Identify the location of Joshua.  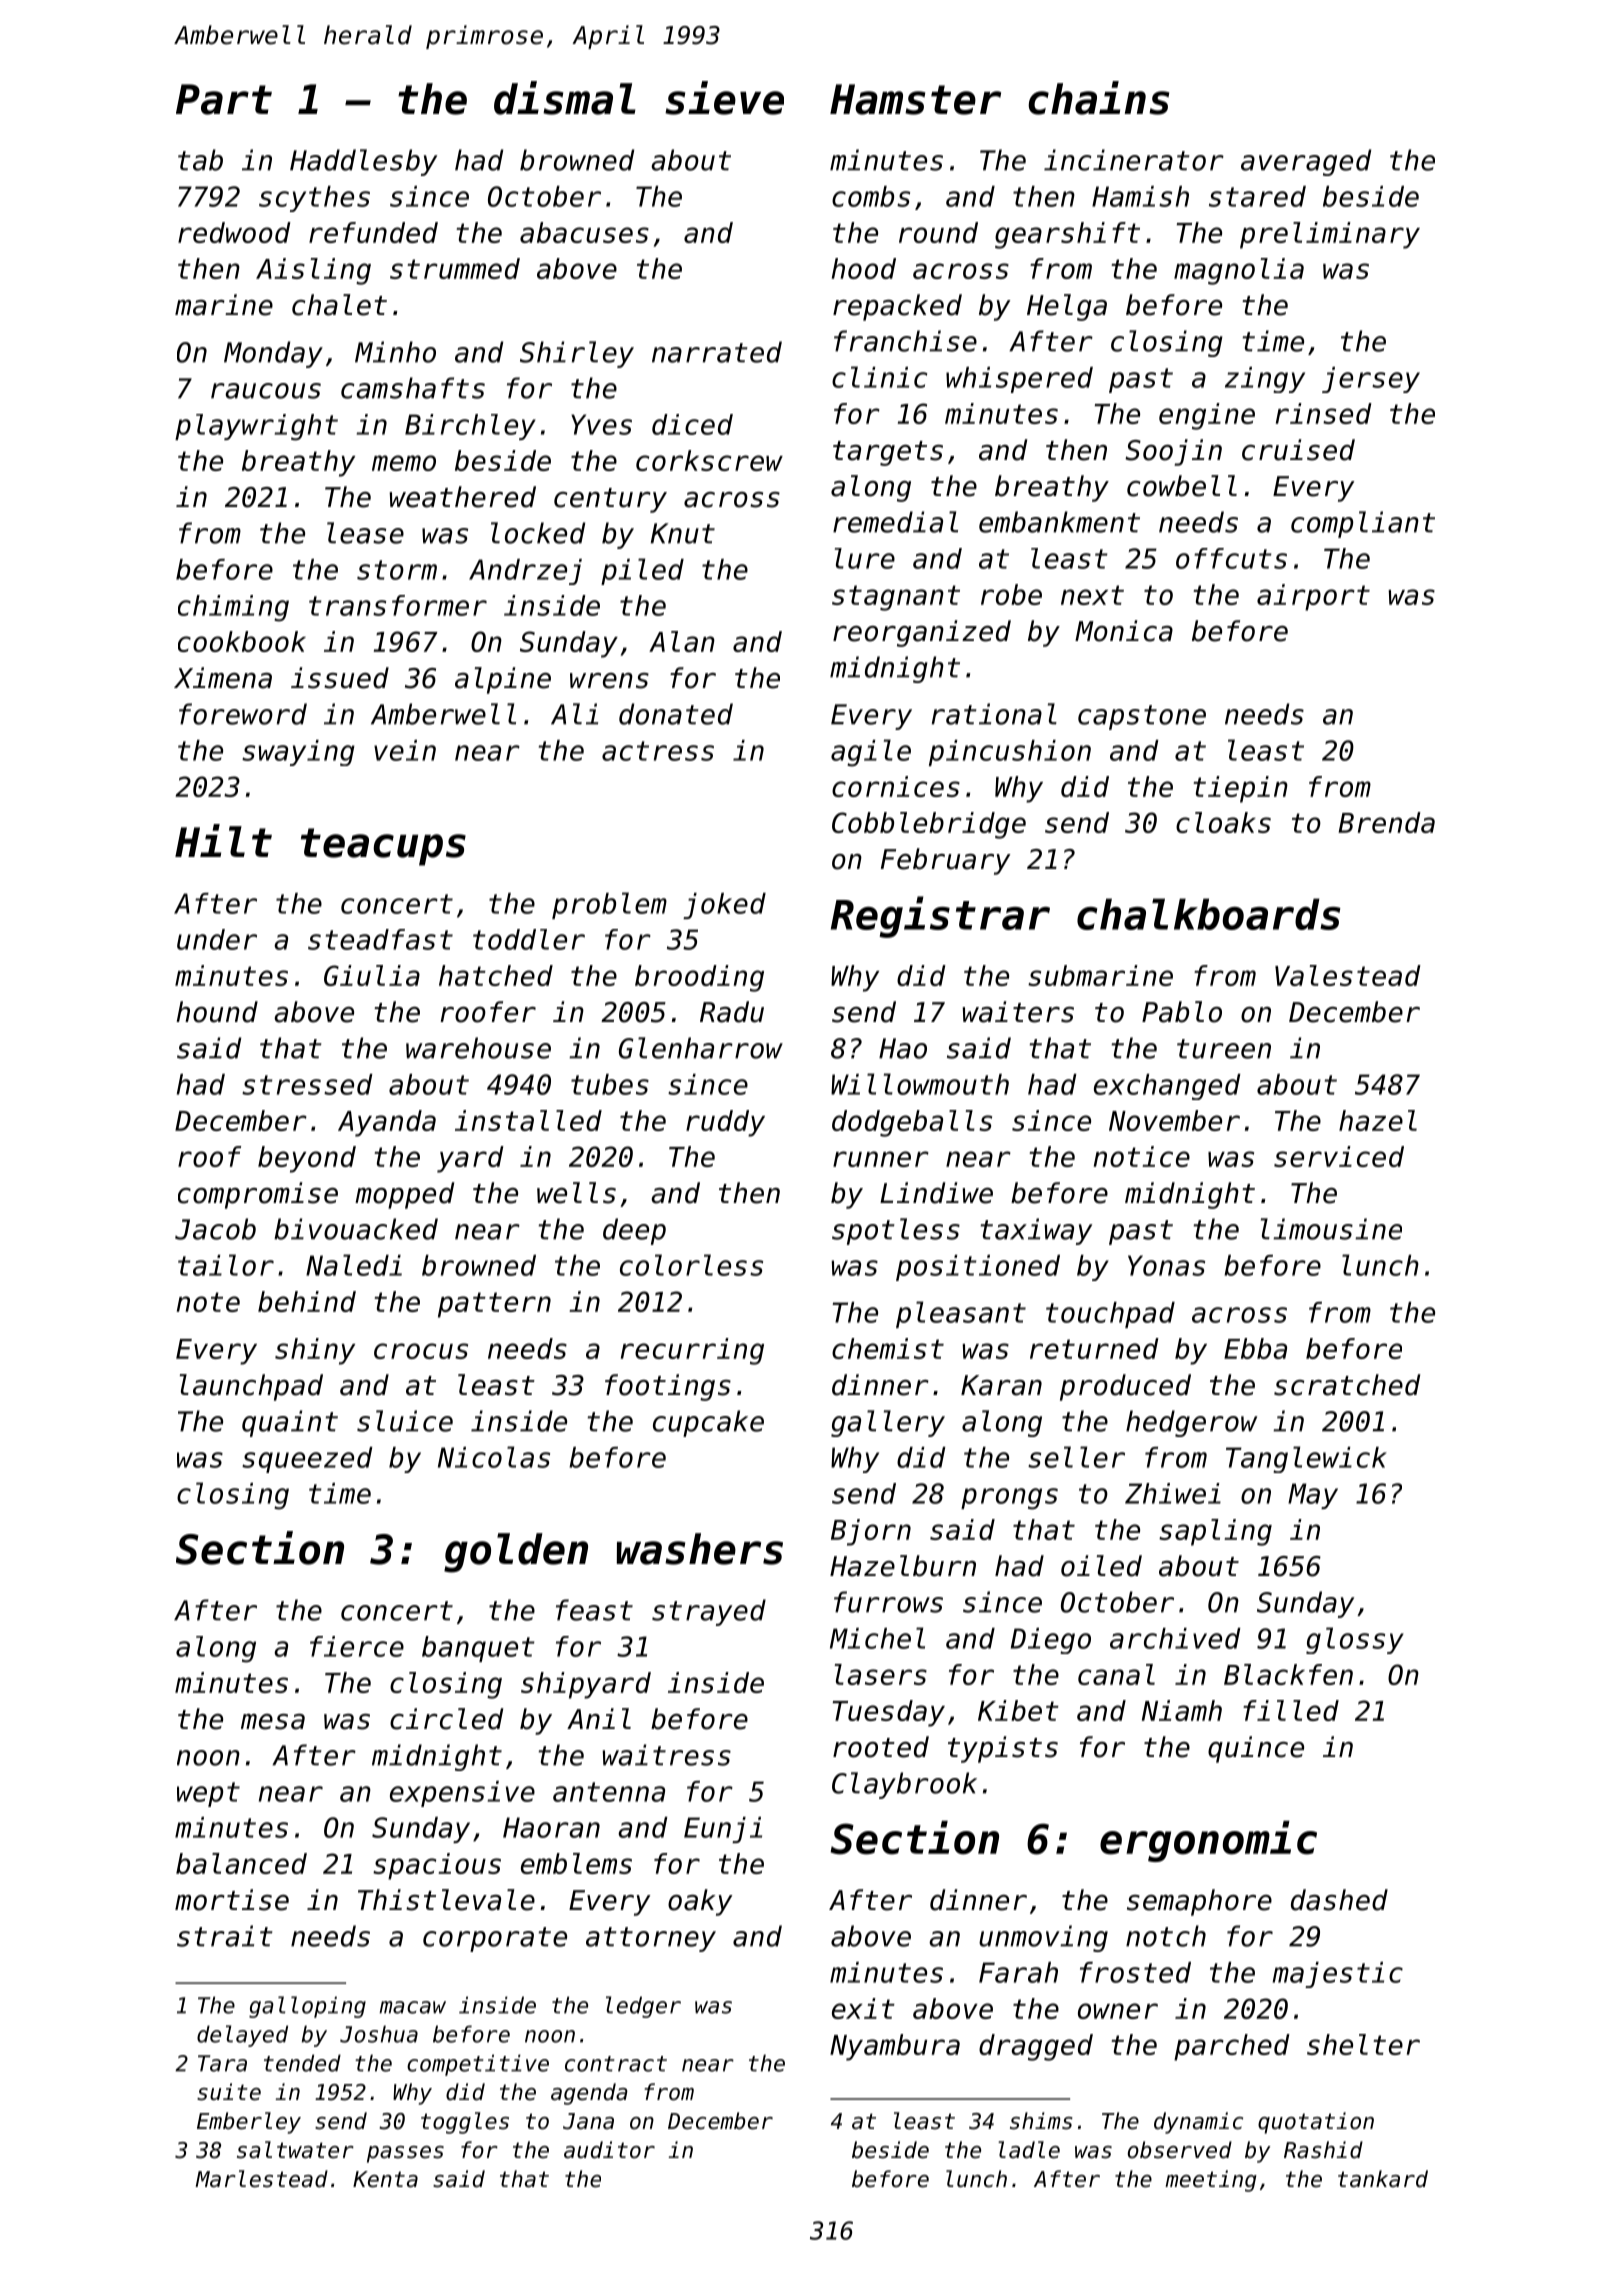
(379, 2034).
